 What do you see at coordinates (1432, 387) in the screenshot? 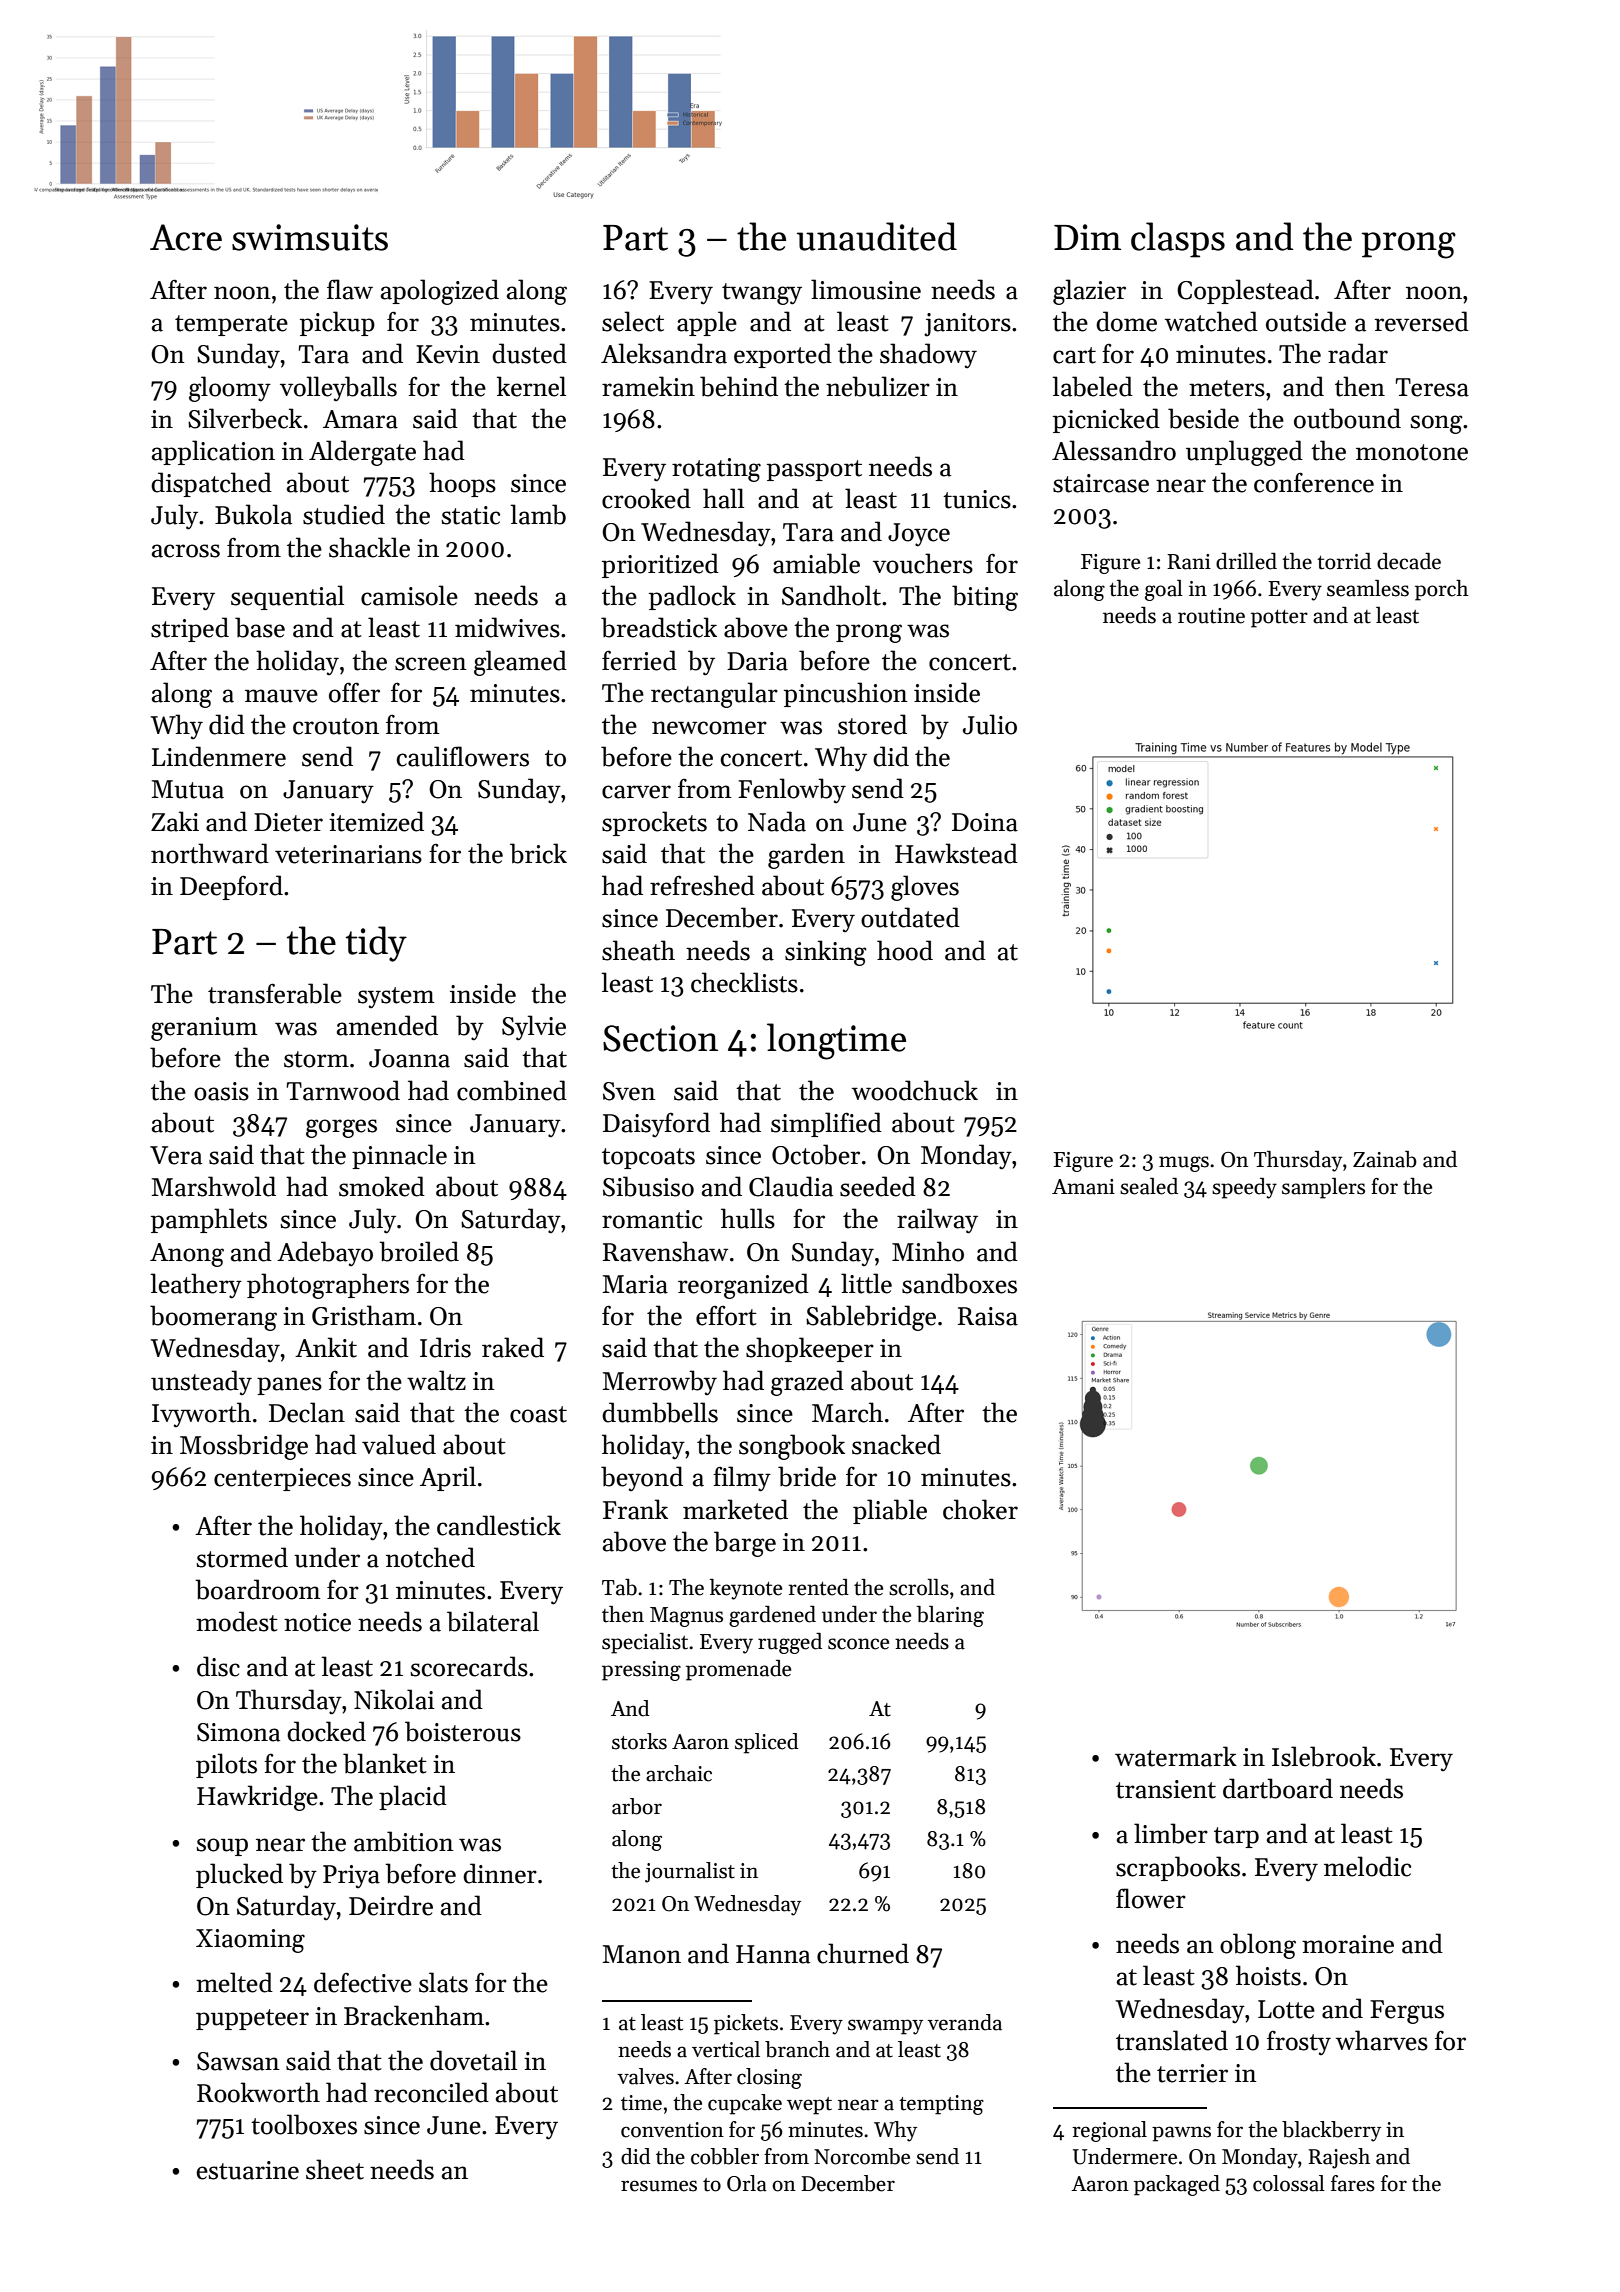
I see `Teresa` at bounding box center [1432, 387].
